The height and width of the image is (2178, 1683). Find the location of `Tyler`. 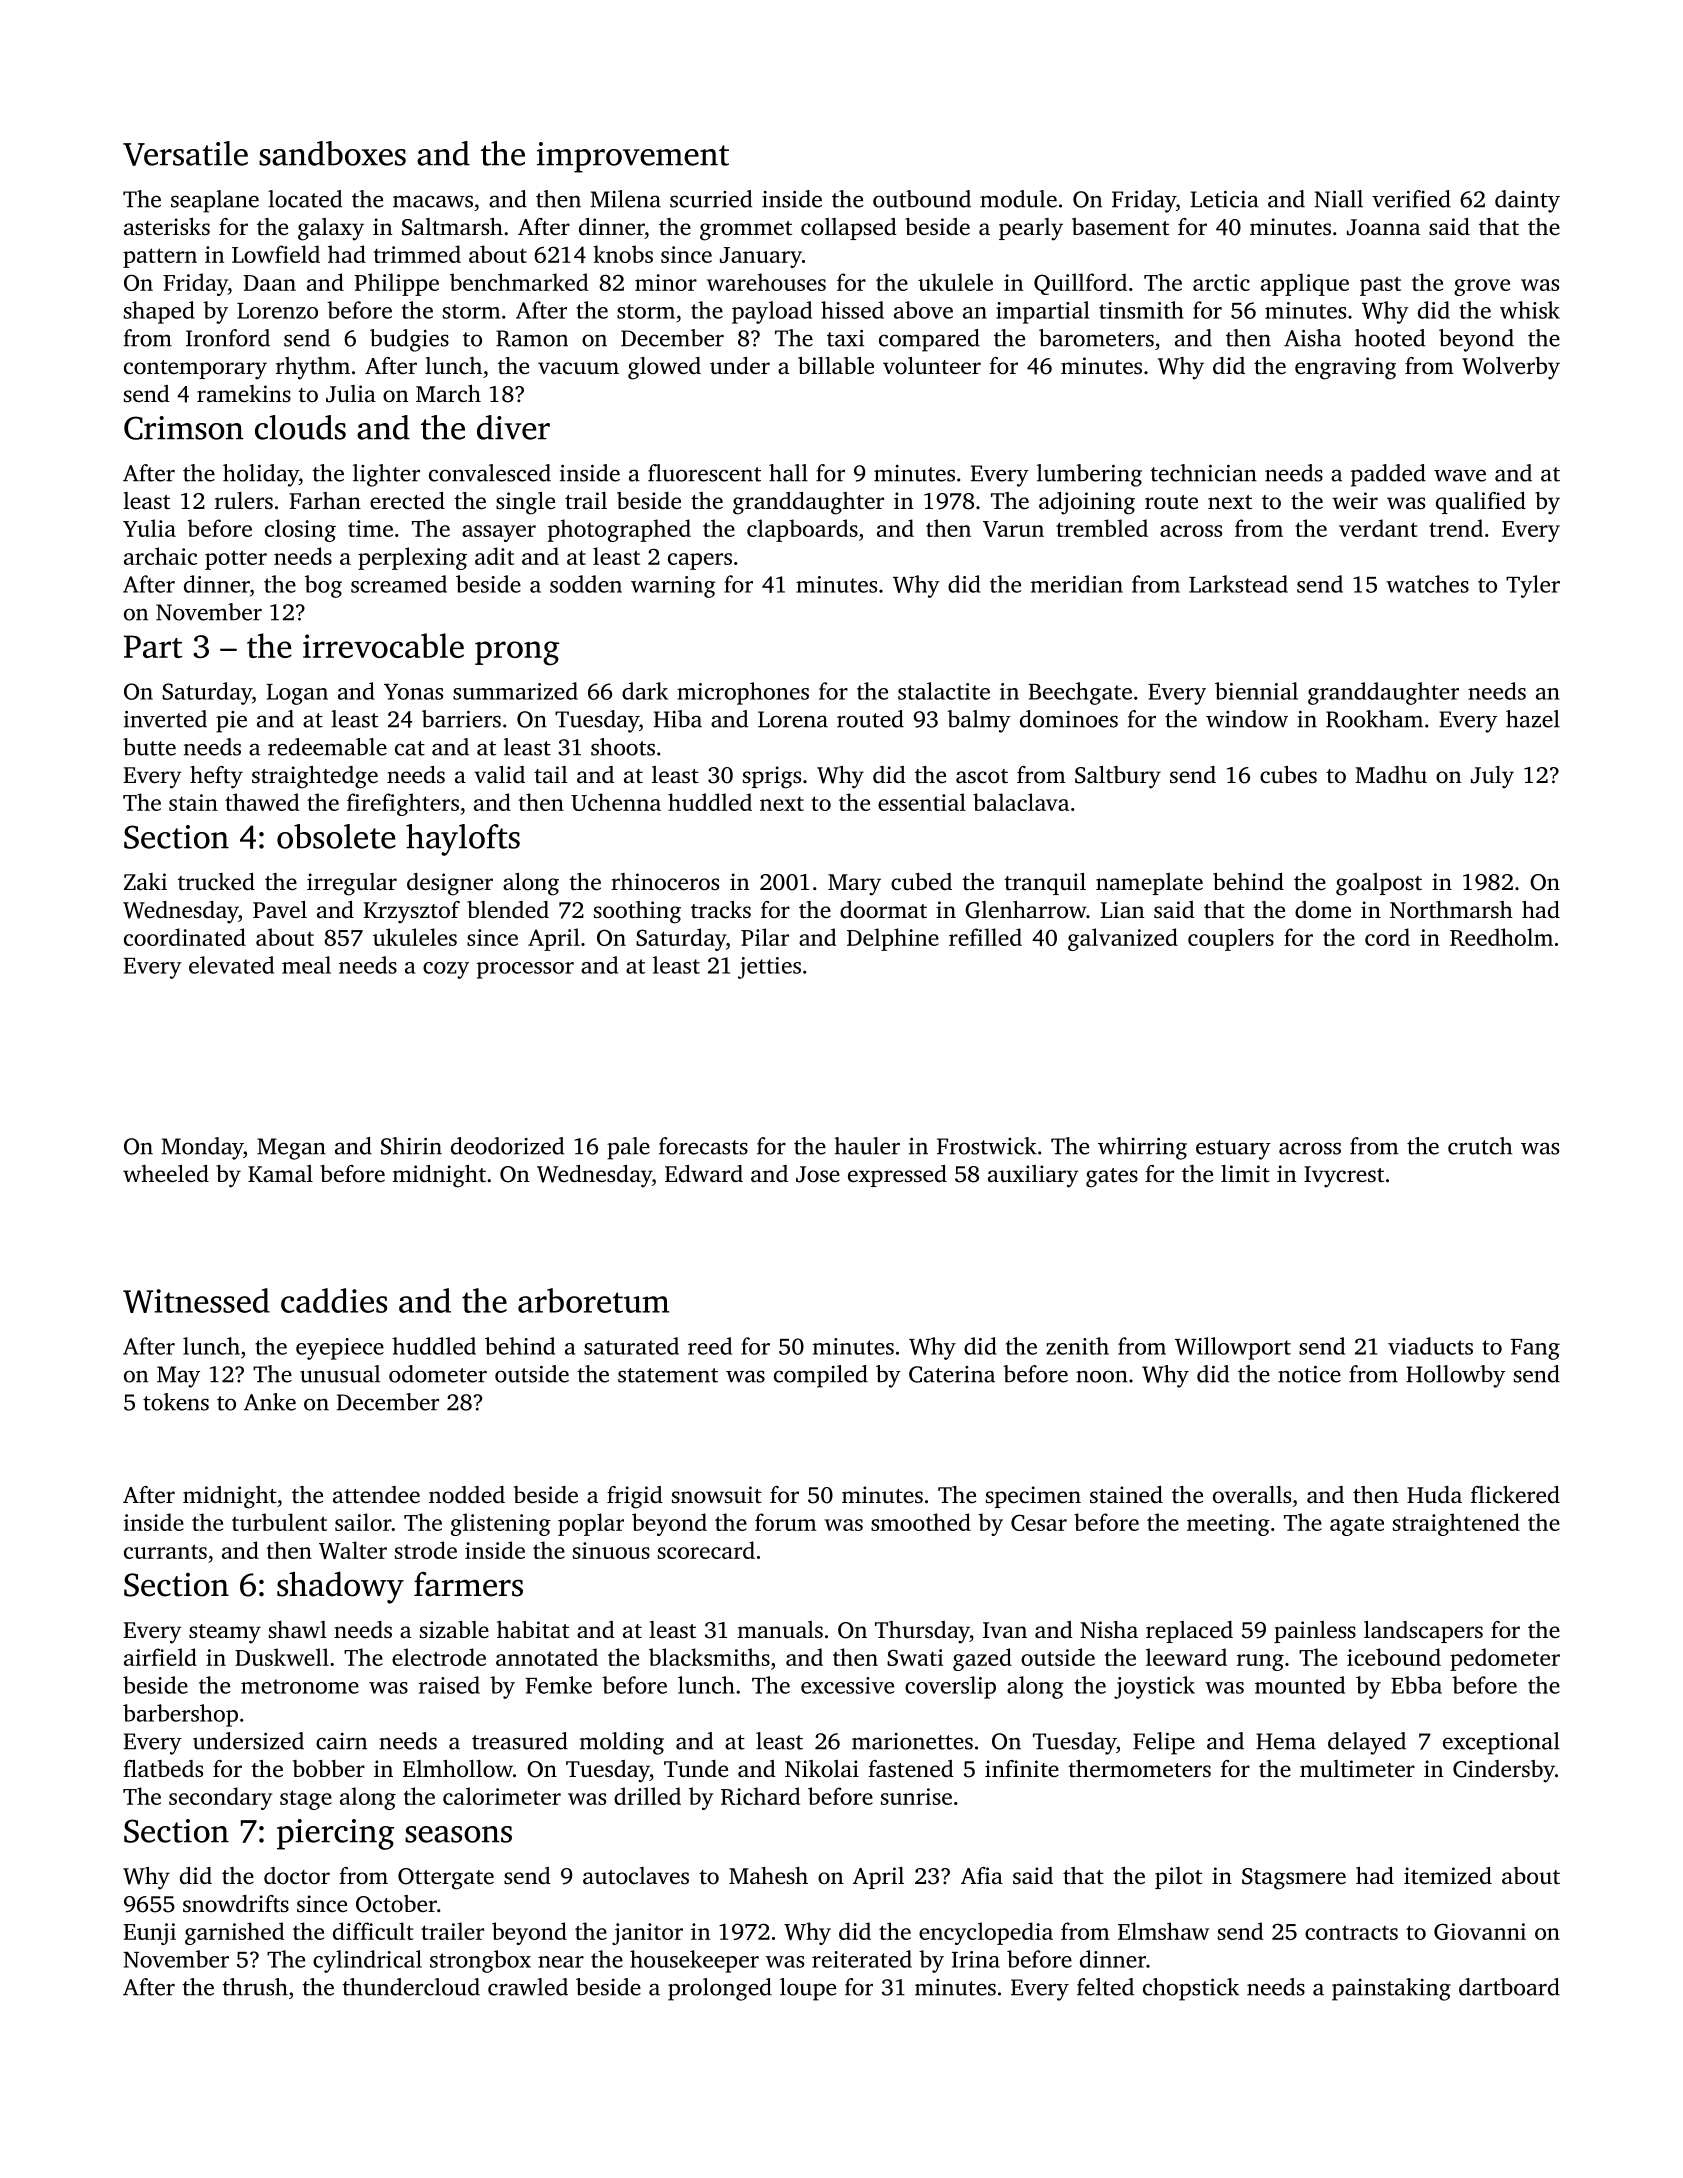

Tyler is located at coordinates (1533, 586).
